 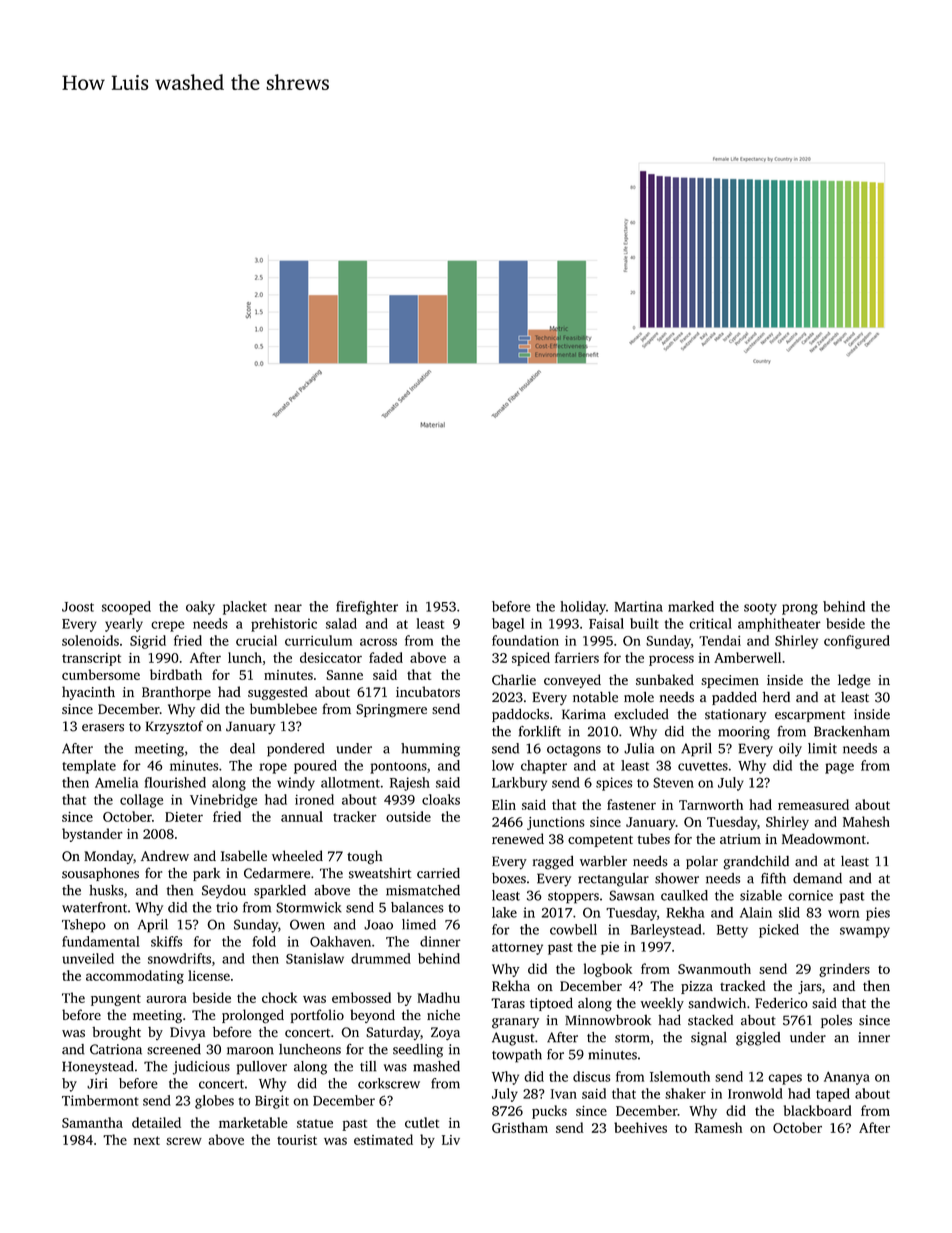 What do you see at coordinates (101, 674) in the document?
I see `cumbersome` at bounding box center [101, 674].
